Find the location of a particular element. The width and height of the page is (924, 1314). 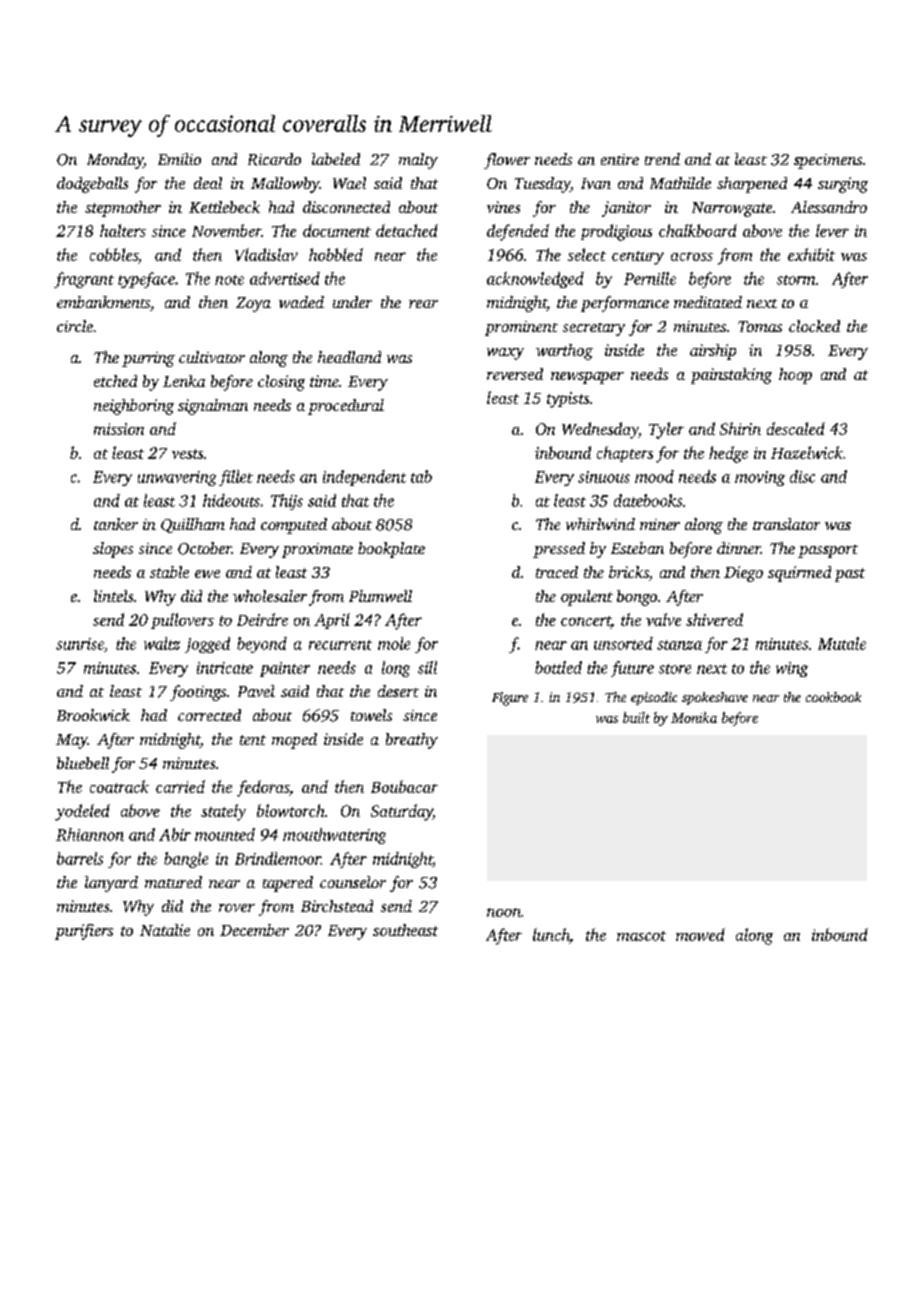

counselor is located at coordinates (353, 882).
